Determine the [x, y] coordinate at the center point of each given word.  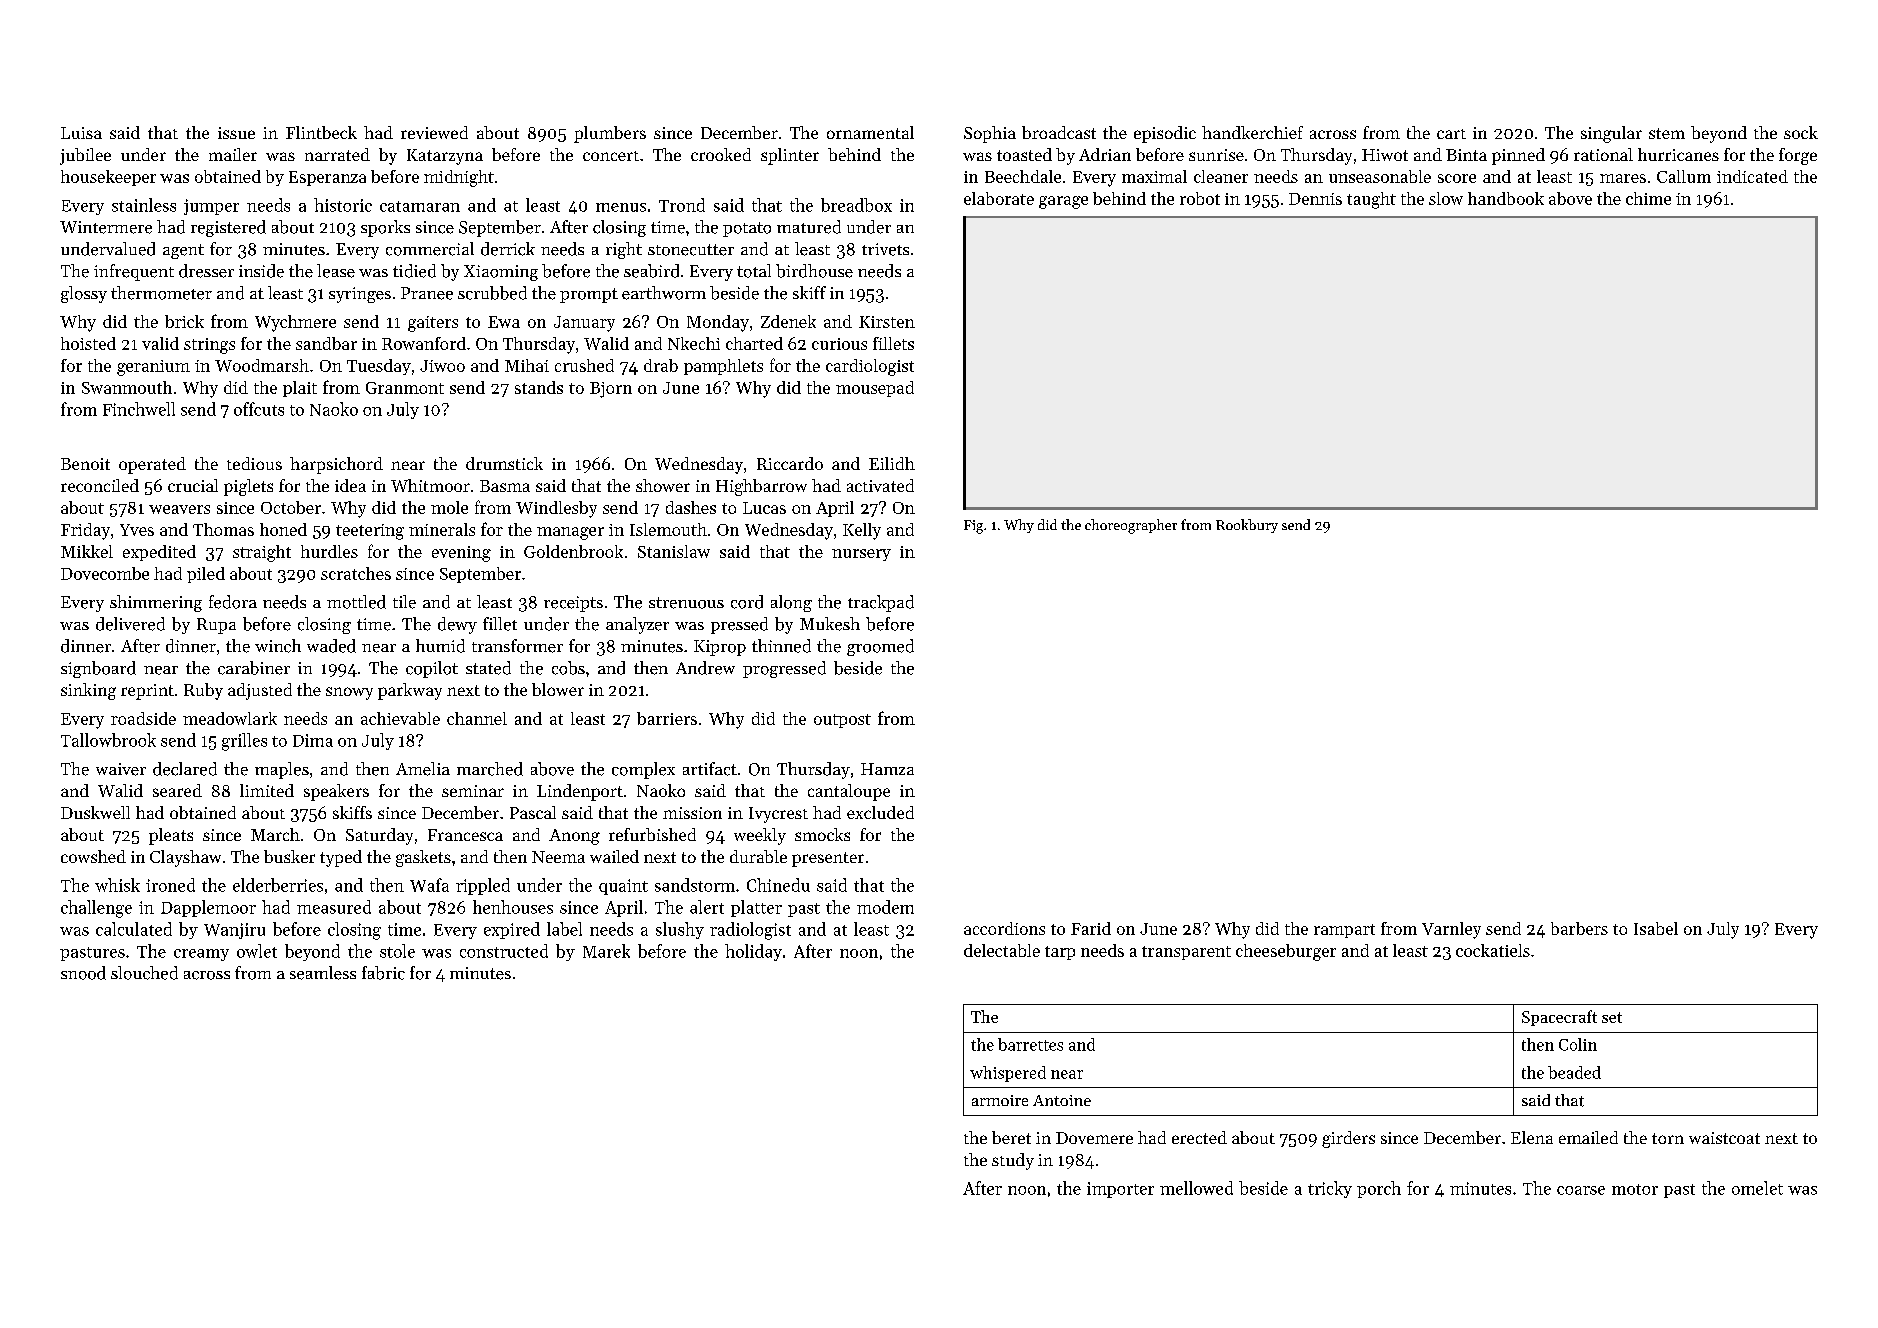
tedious [254, 463]
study [1013, 1161]
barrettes [1030, 1044]
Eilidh [892, 463]
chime [1648, 198]
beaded [1574, 1072]
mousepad [875, 389]
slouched [144, 973]
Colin [1578, 1044]
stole [397, 951]
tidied [414, 271]
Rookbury [1247, 526]
